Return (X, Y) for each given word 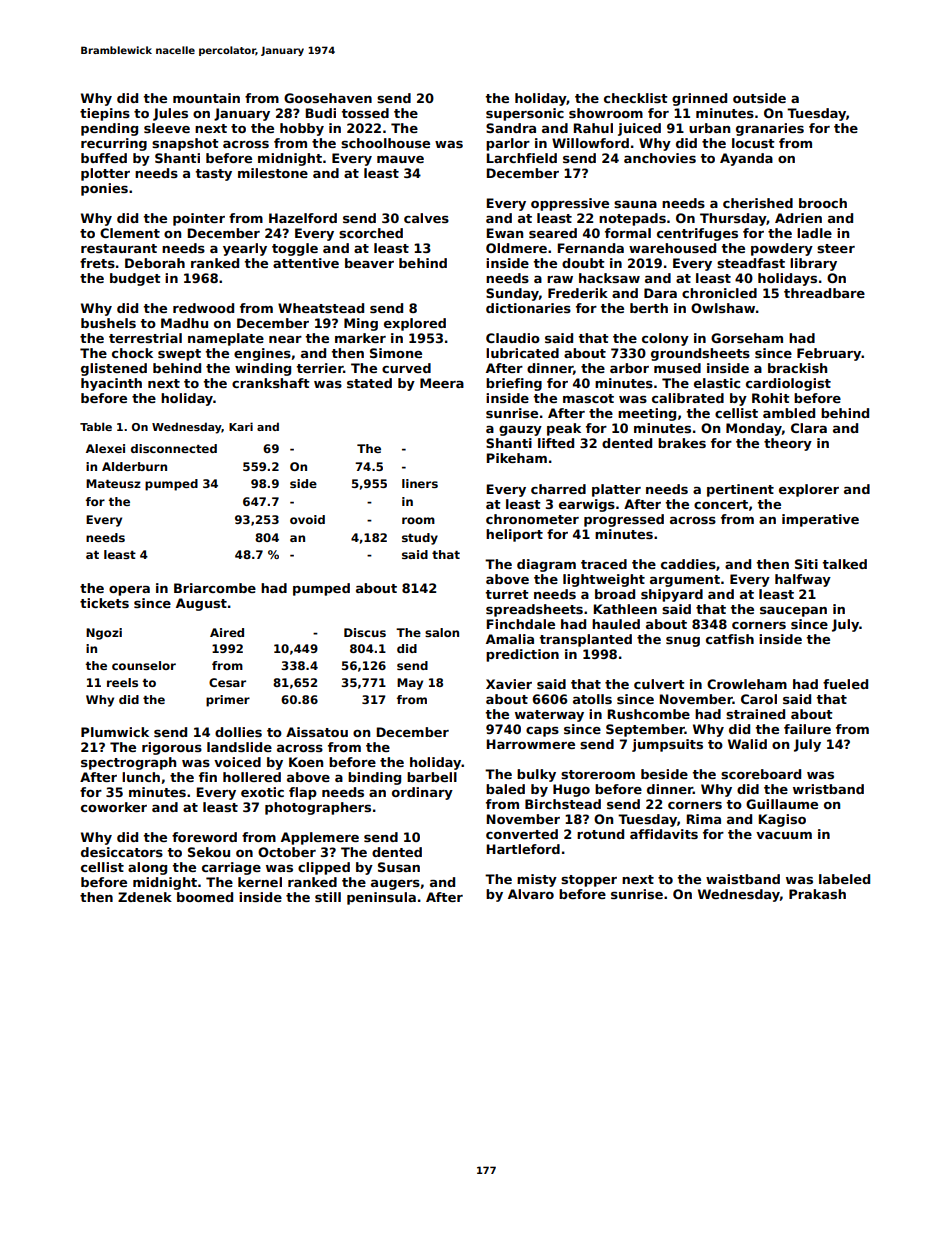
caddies (688, 564)
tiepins (105, 114)
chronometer (532, 519)
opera (129, 591)
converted (522, 834)
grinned (699, 99)
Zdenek (145, 897)
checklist (636, 98)
